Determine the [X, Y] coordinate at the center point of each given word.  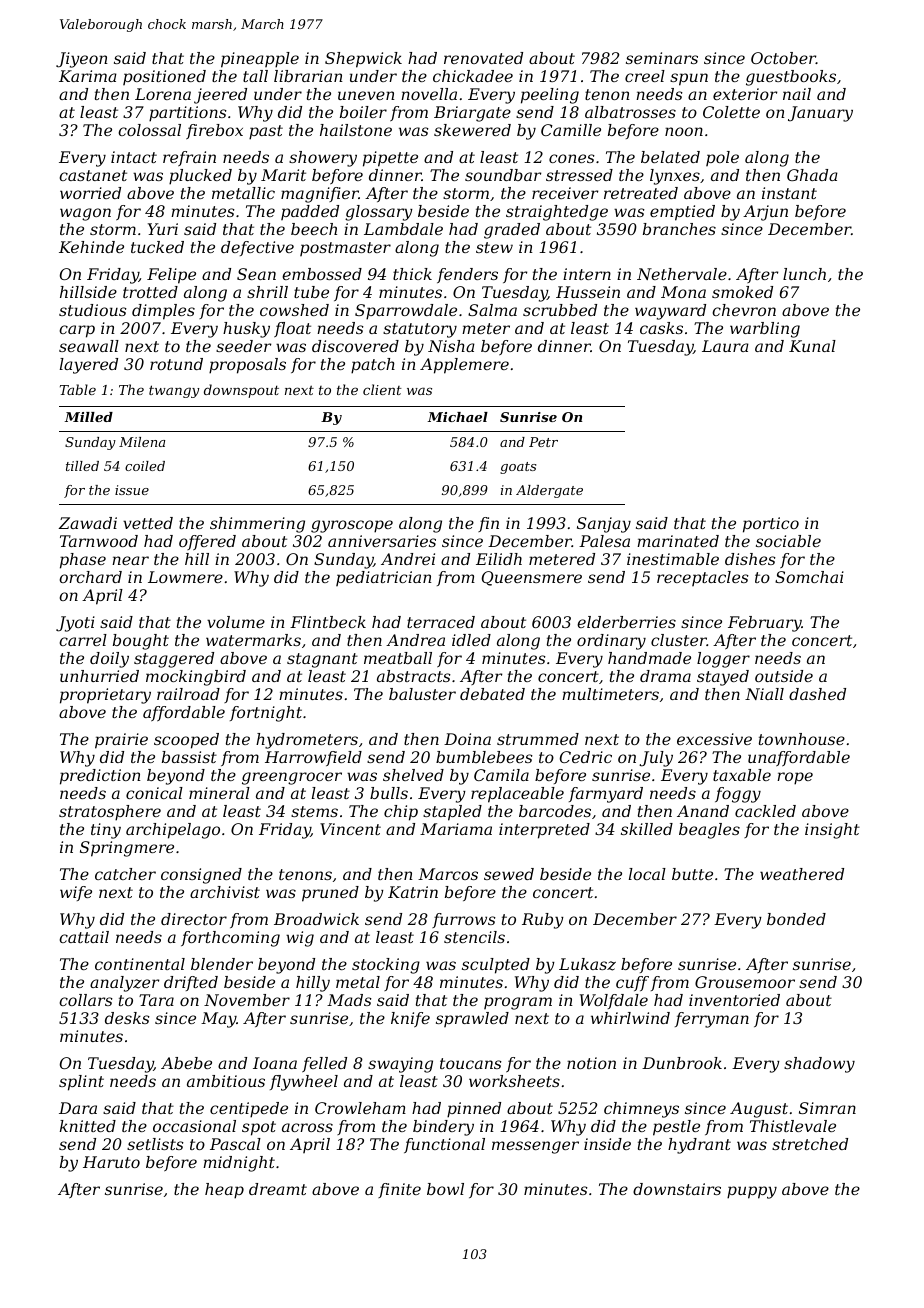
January [820, 114]
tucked [157, 247]
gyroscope [352, 526]
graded [512, 231]
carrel [83, 640]
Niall [764, 694]
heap [224, 1191]
